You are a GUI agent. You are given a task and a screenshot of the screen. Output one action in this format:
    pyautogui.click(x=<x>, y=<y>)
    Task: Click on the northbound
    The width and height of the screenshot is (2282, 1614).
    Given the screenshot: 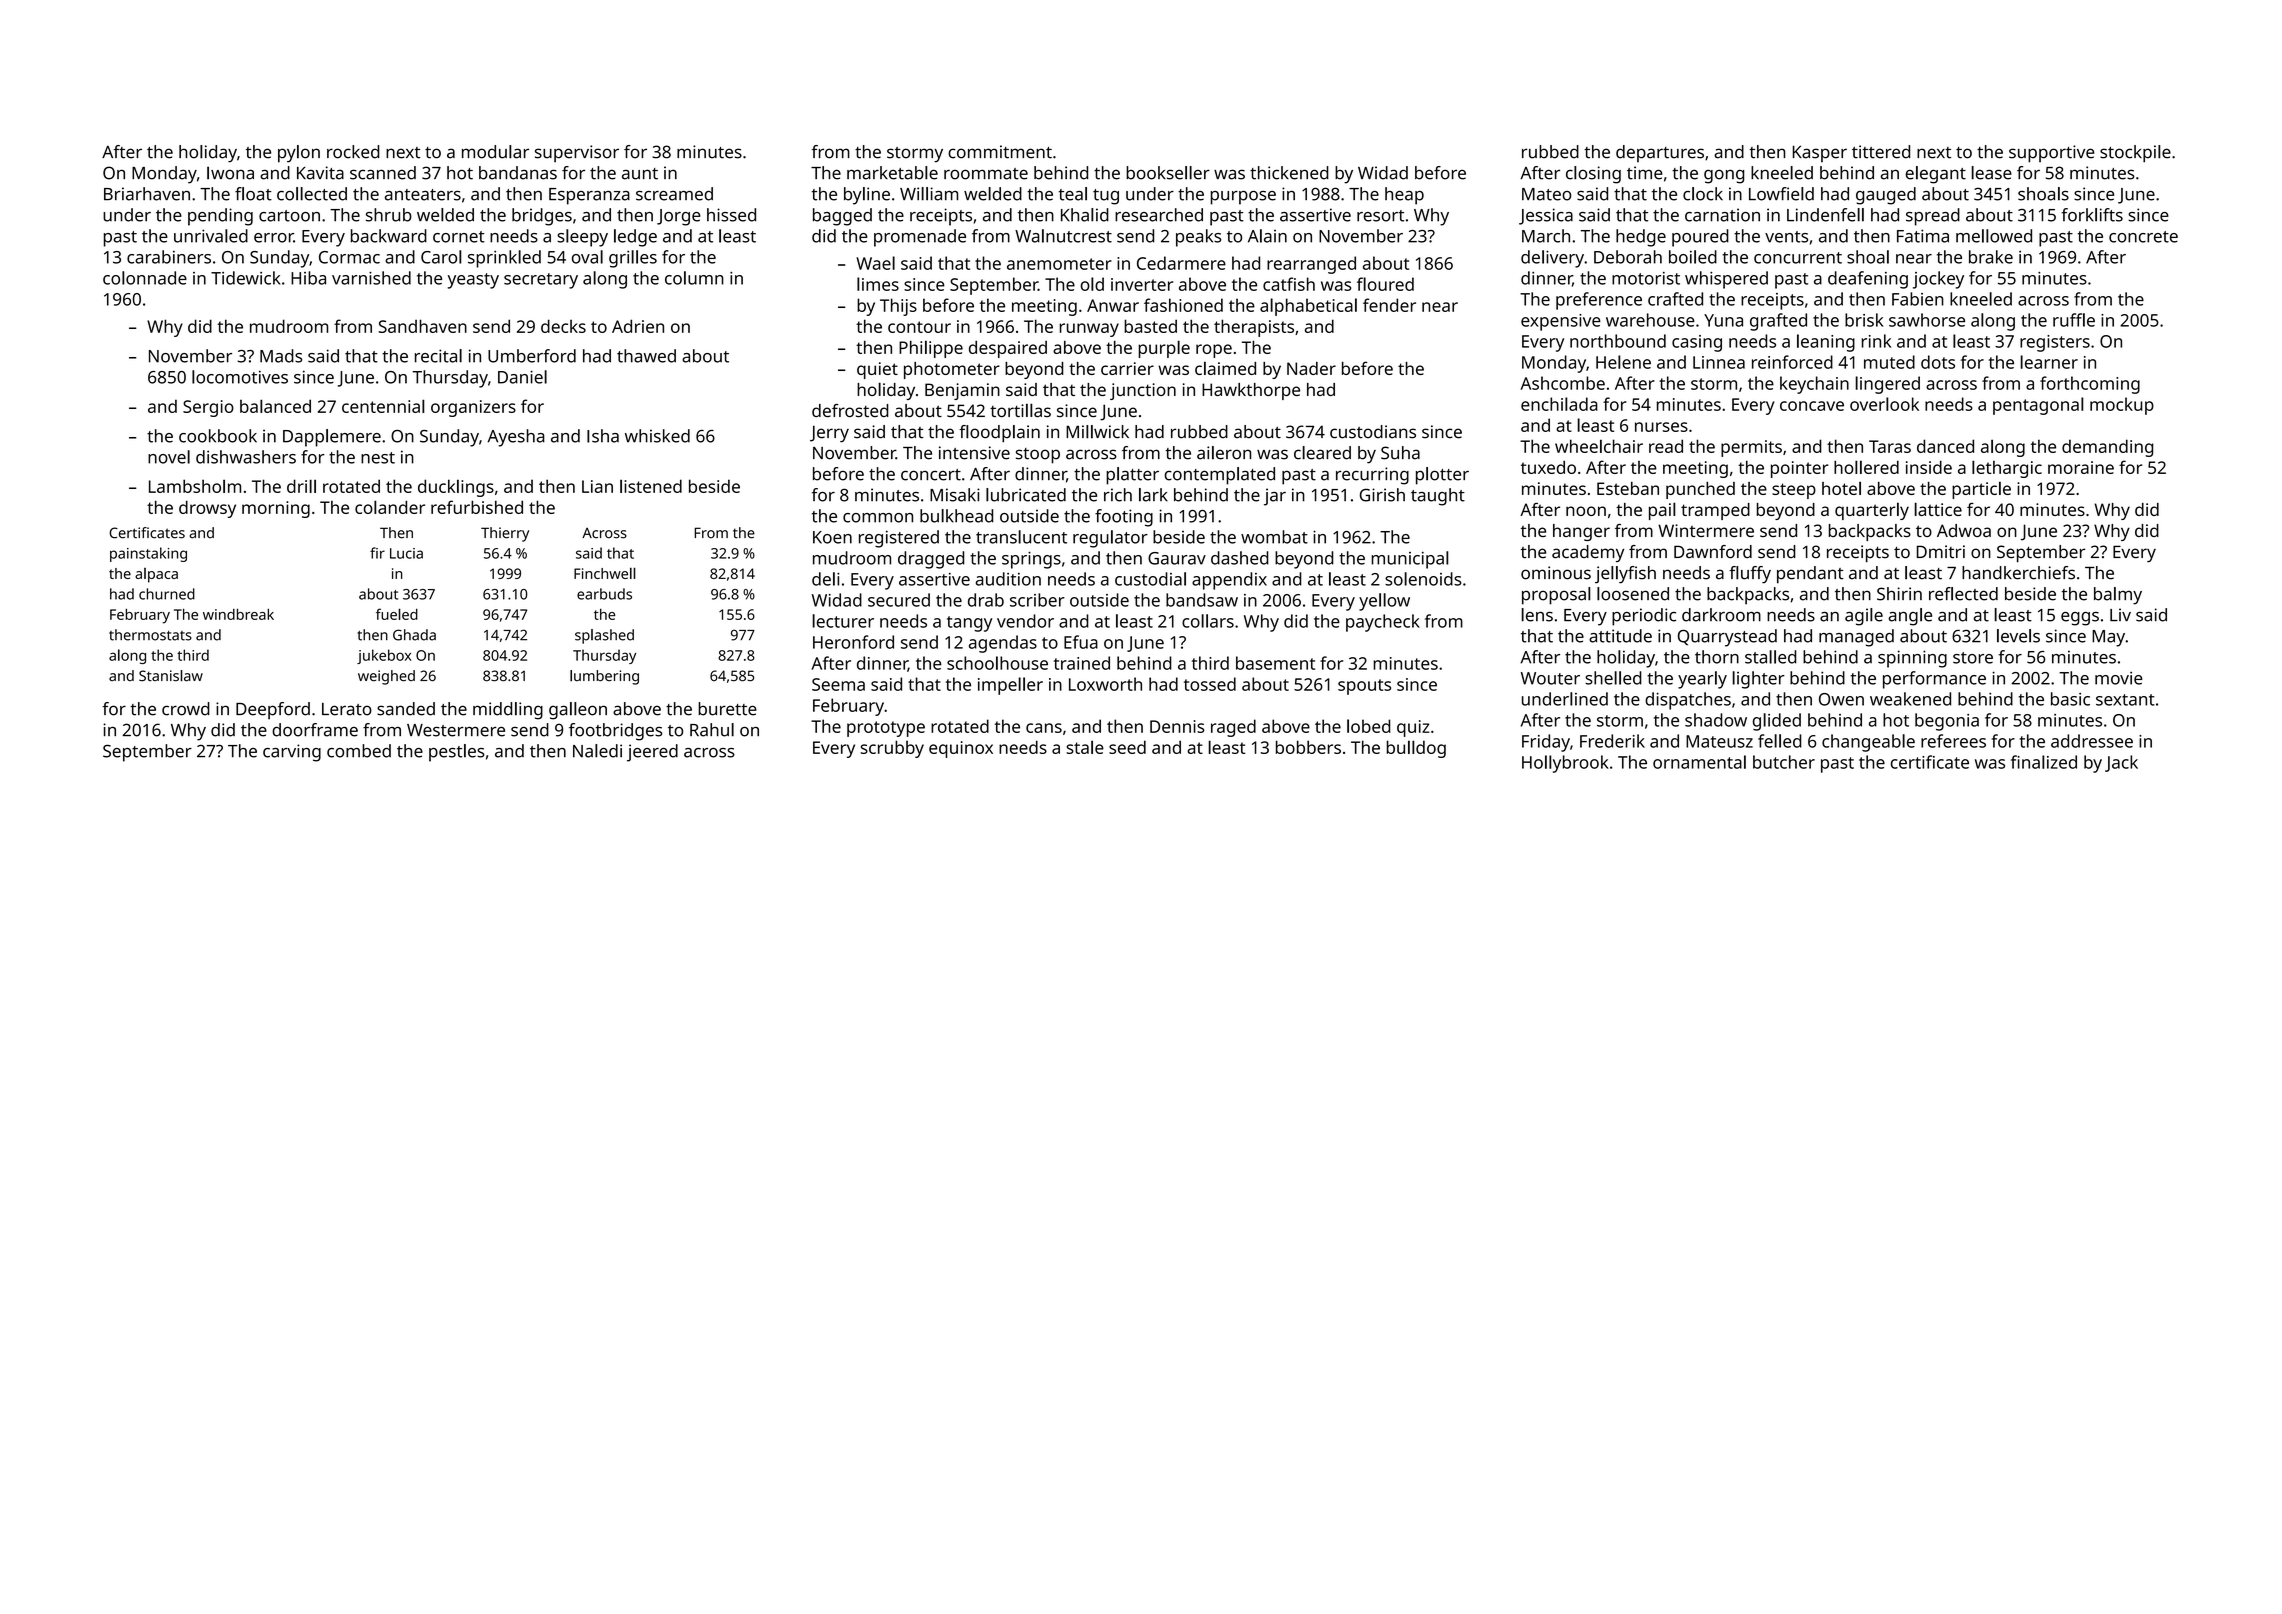 What is the action you would take?
    pyautogui.click(x=1618, y=341)
